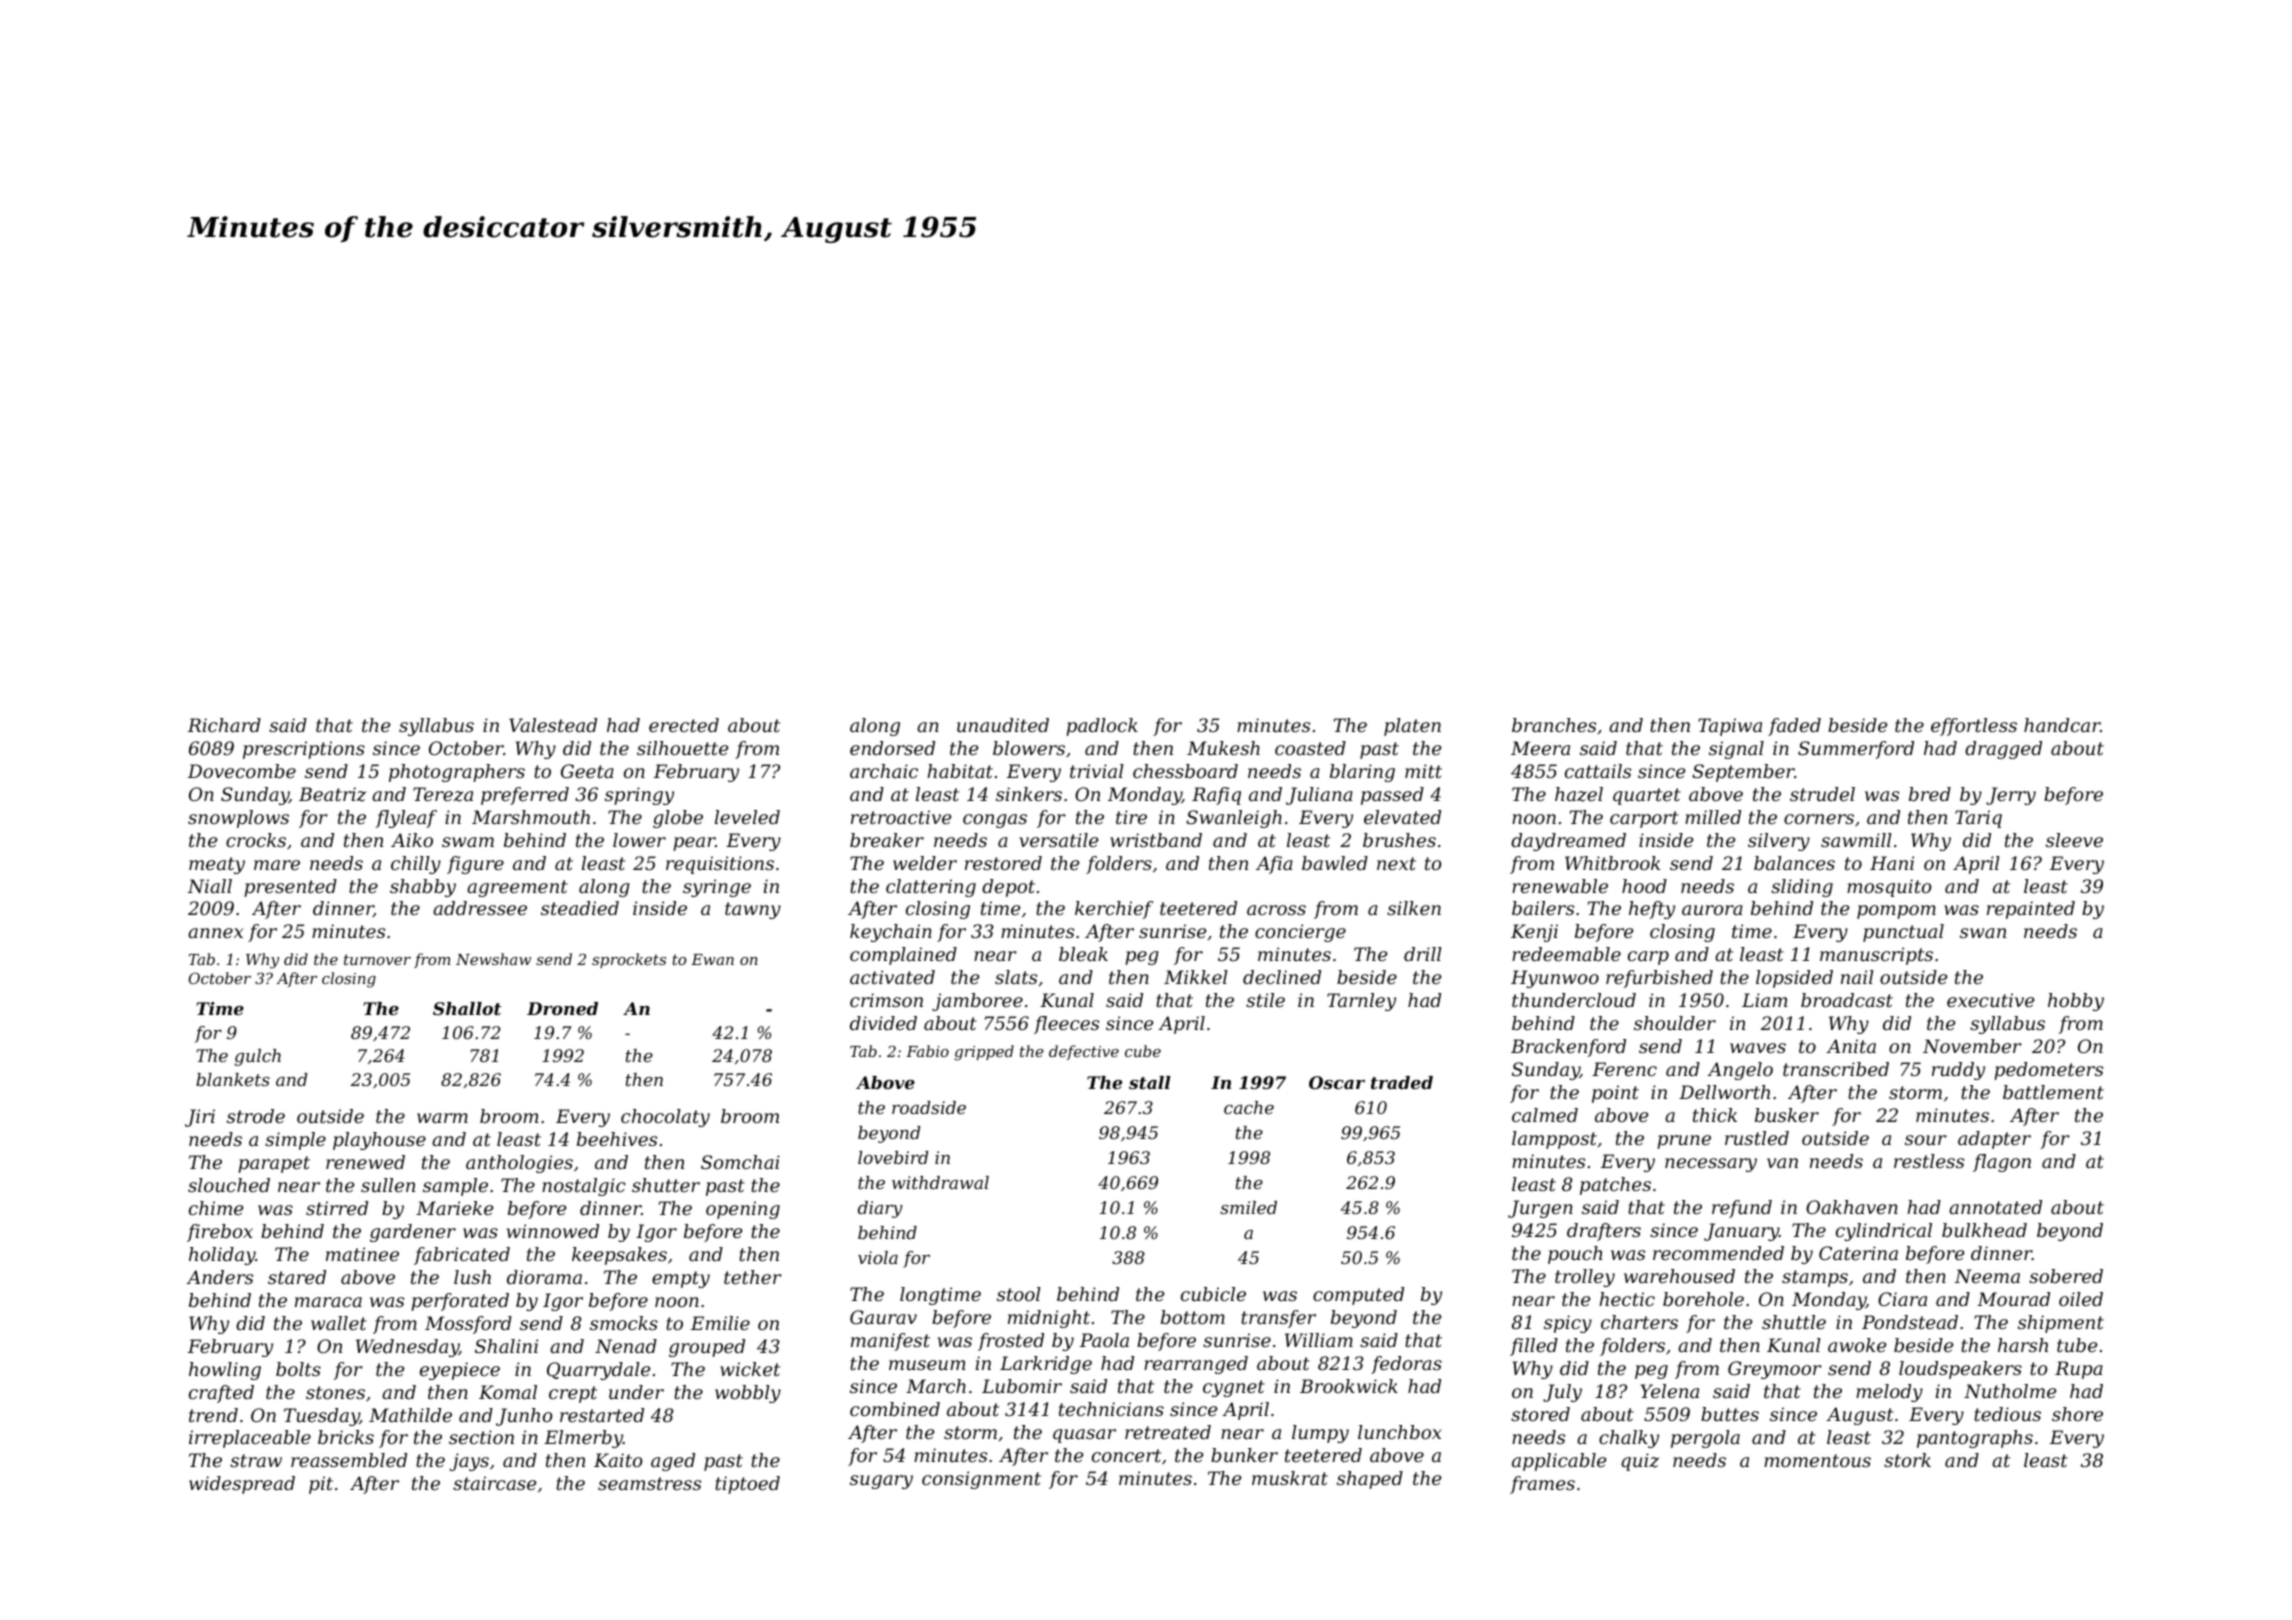 This screenshot has height=1620, width=2292. Describe the element at coordinates (1248, 1207) in the screenshot. I see `smiled` at that location.
